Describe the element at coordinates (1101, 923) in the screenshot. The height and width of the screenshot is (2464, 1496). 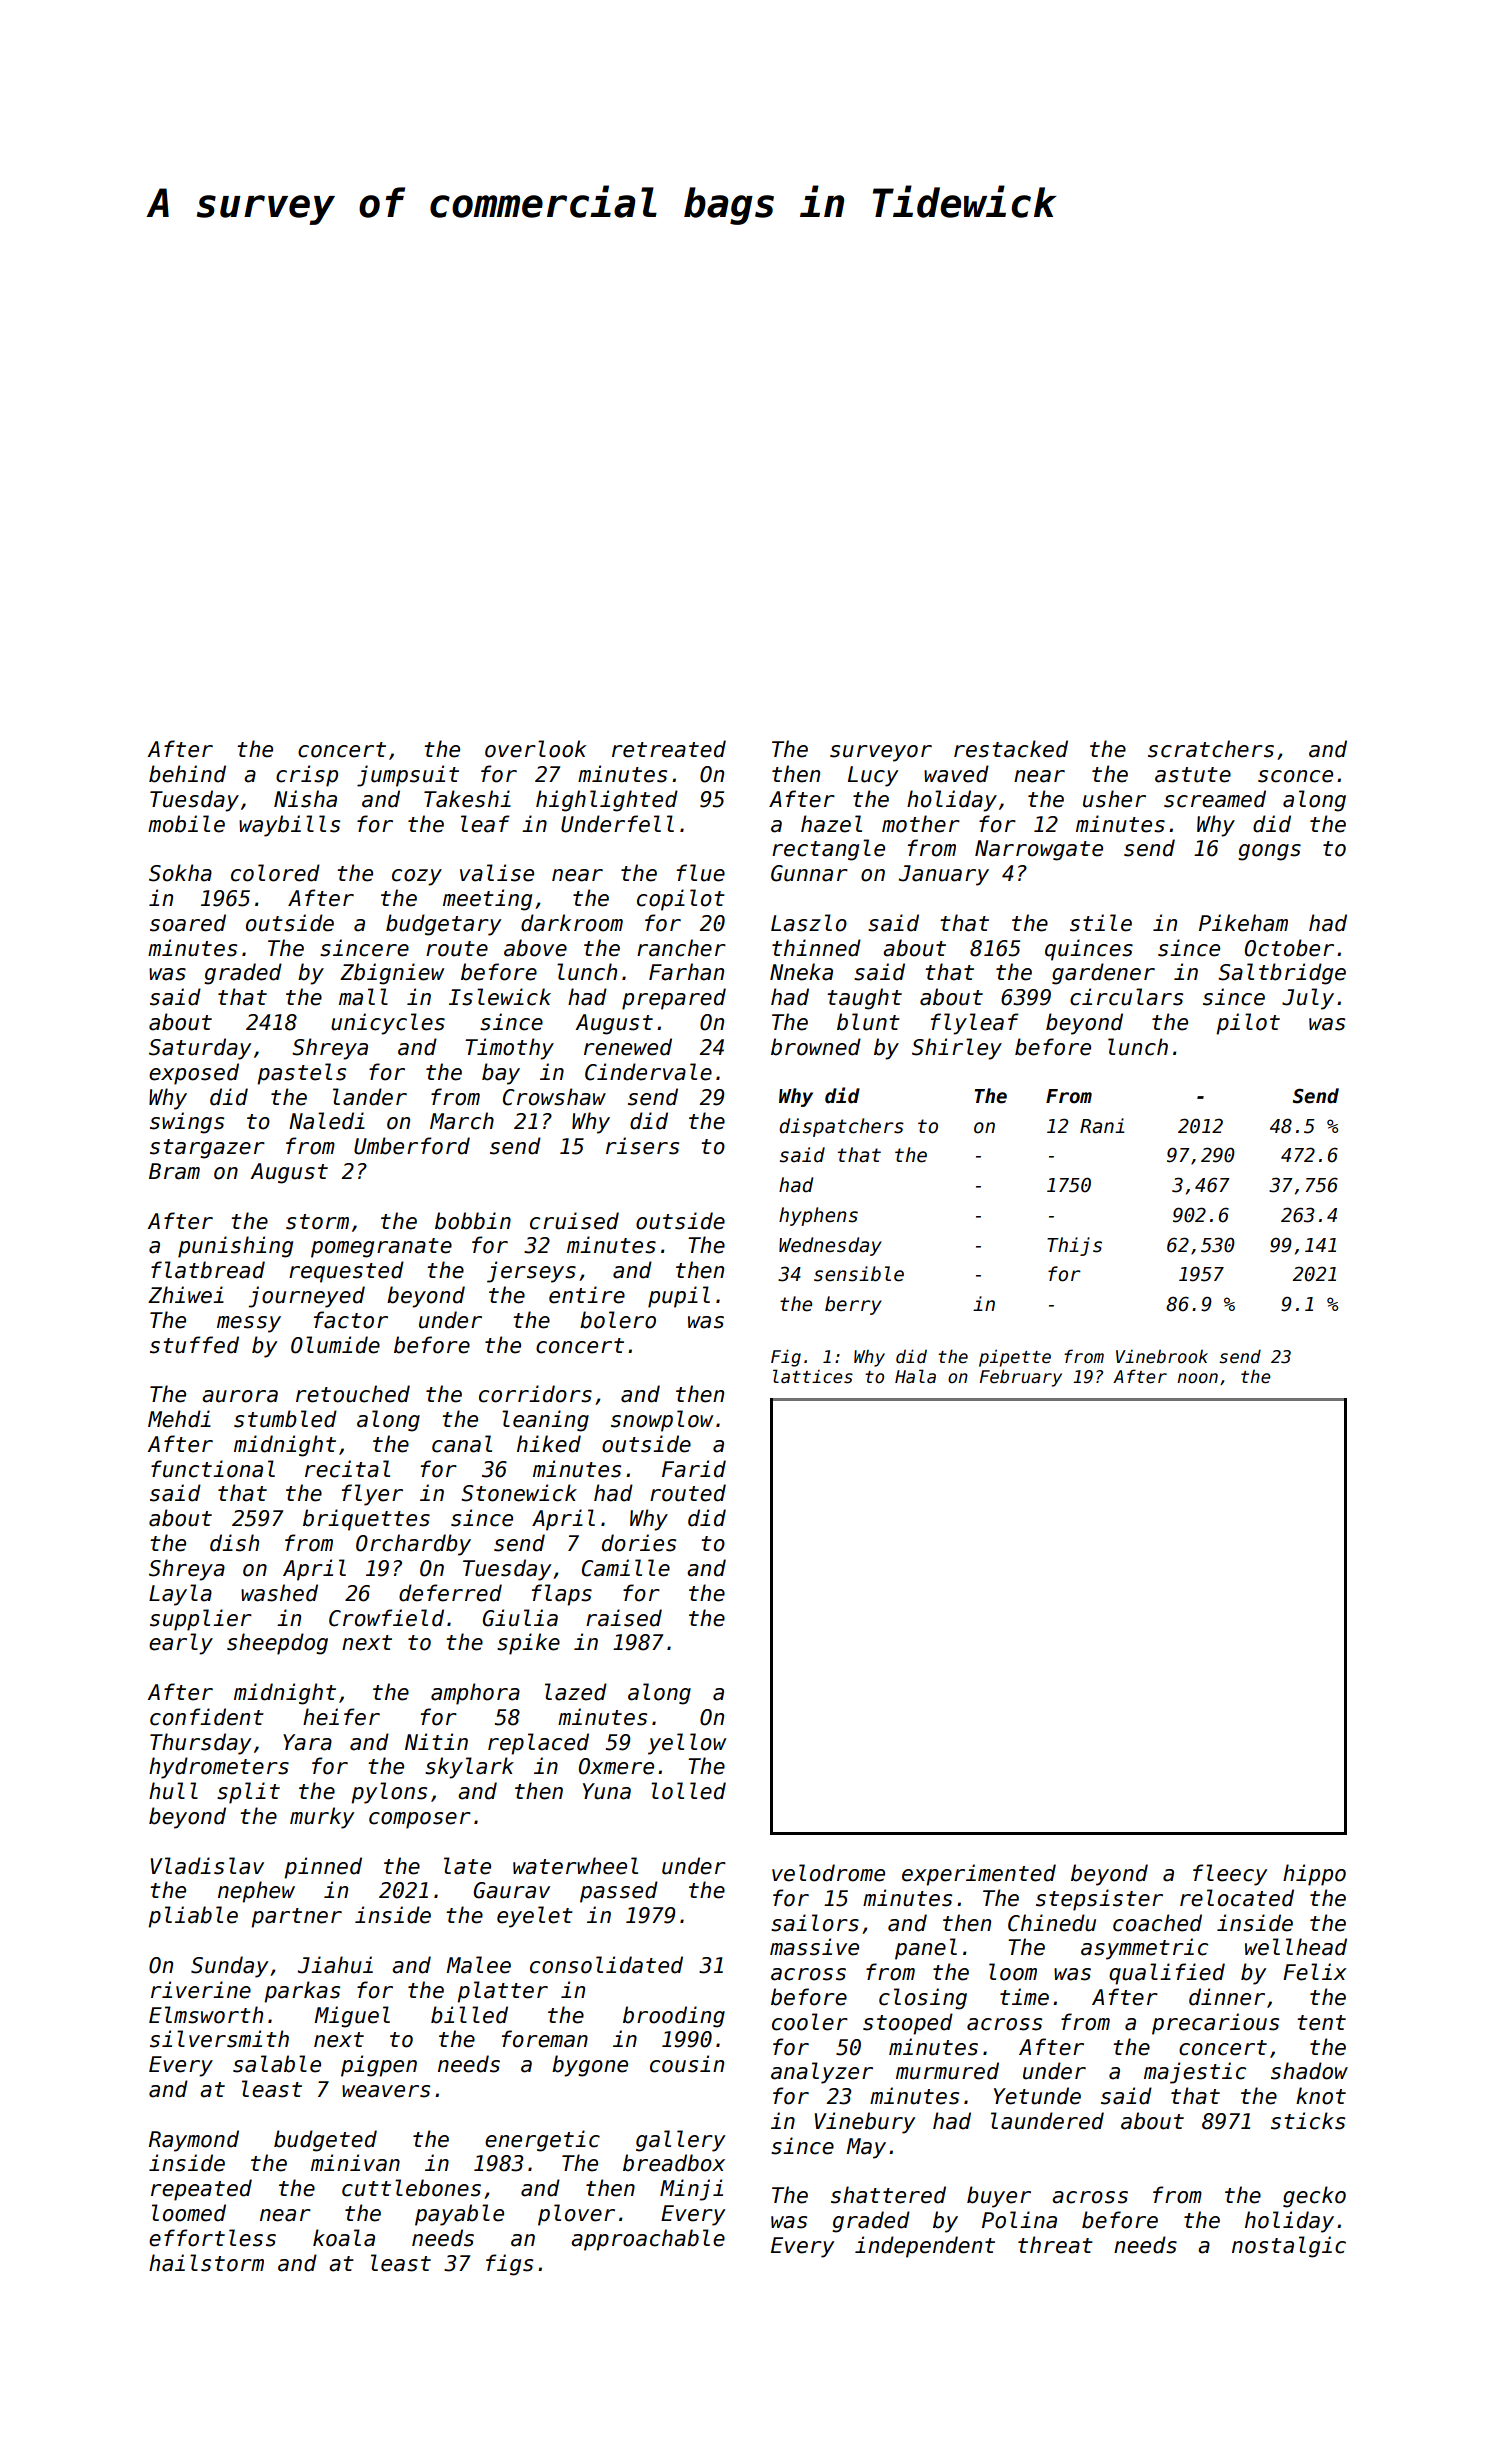
I see `stile` at that location.
